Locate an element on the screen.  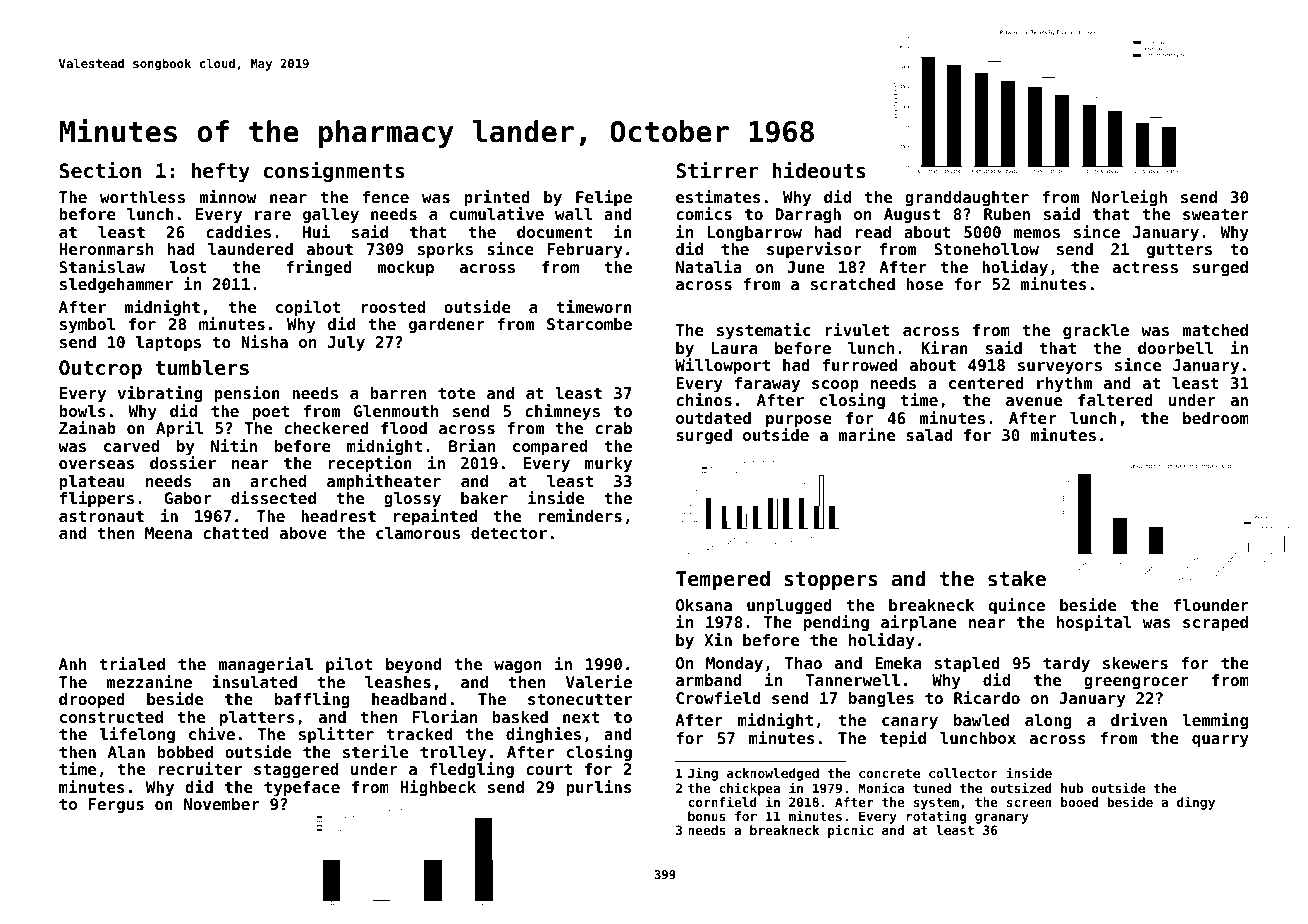
granddaughter is located at coordinates (967, 199).
